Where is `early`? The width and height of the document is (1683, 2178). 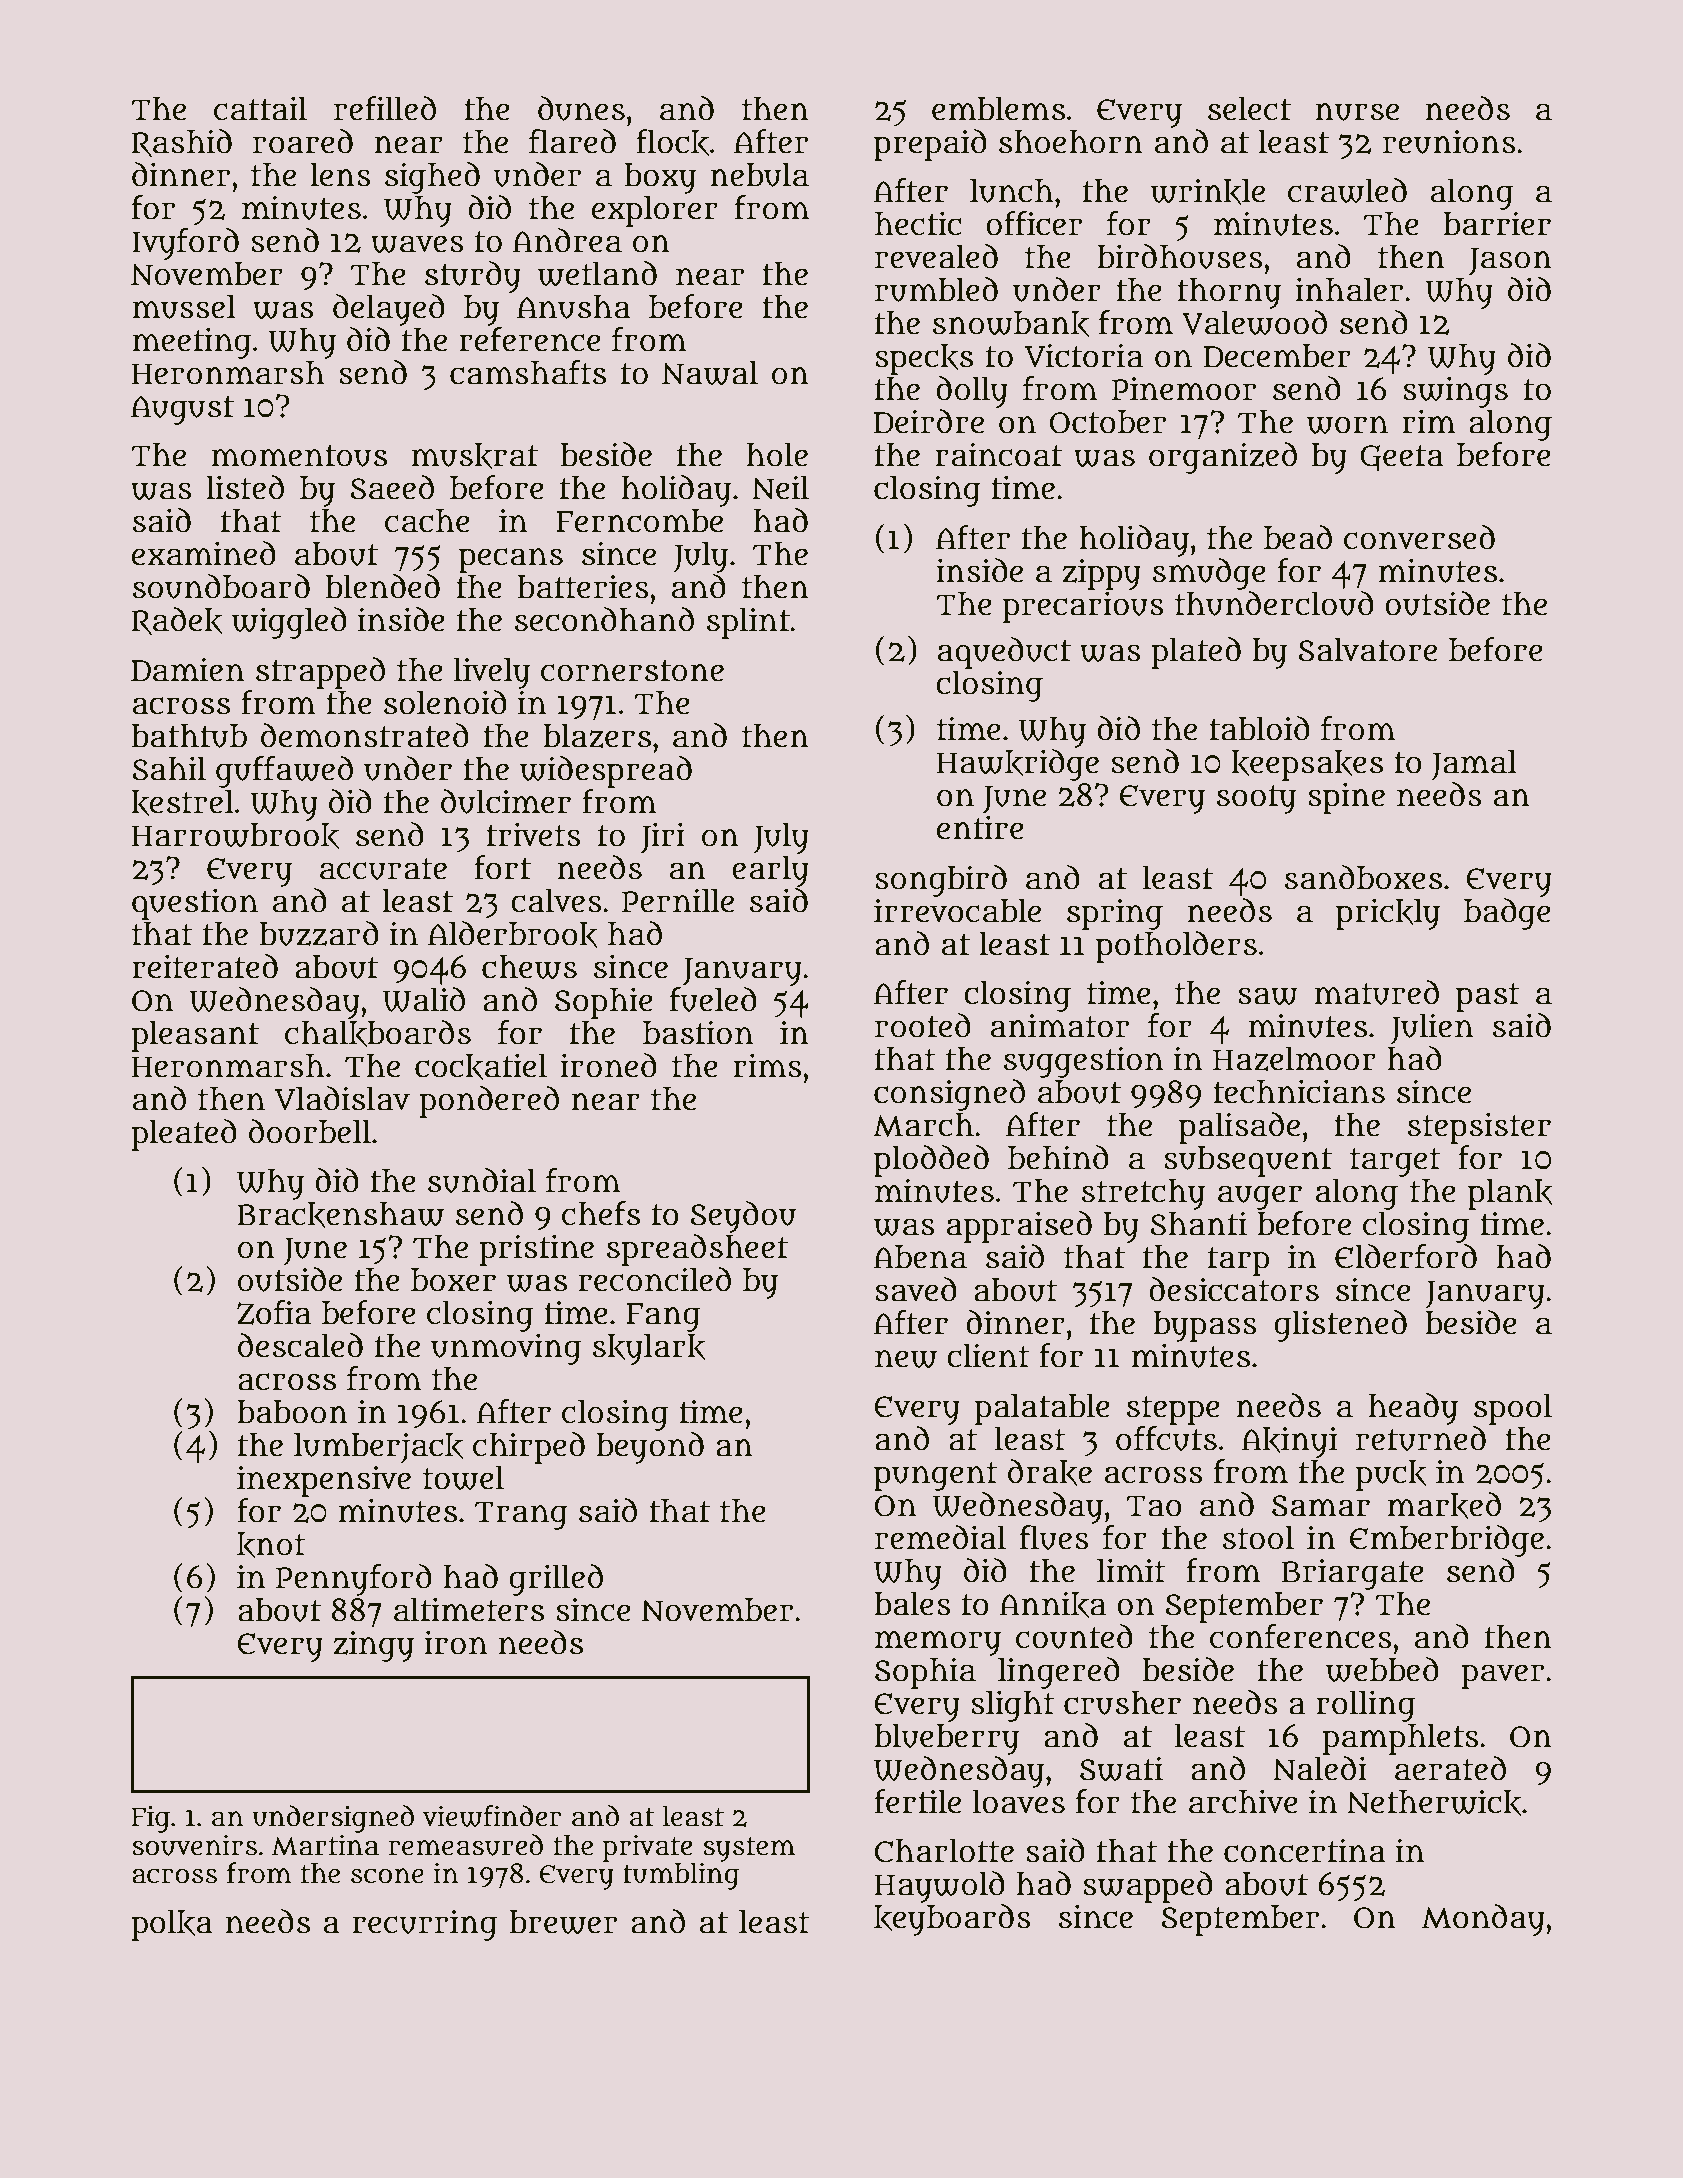 early is located at coordinates (770, 871).
